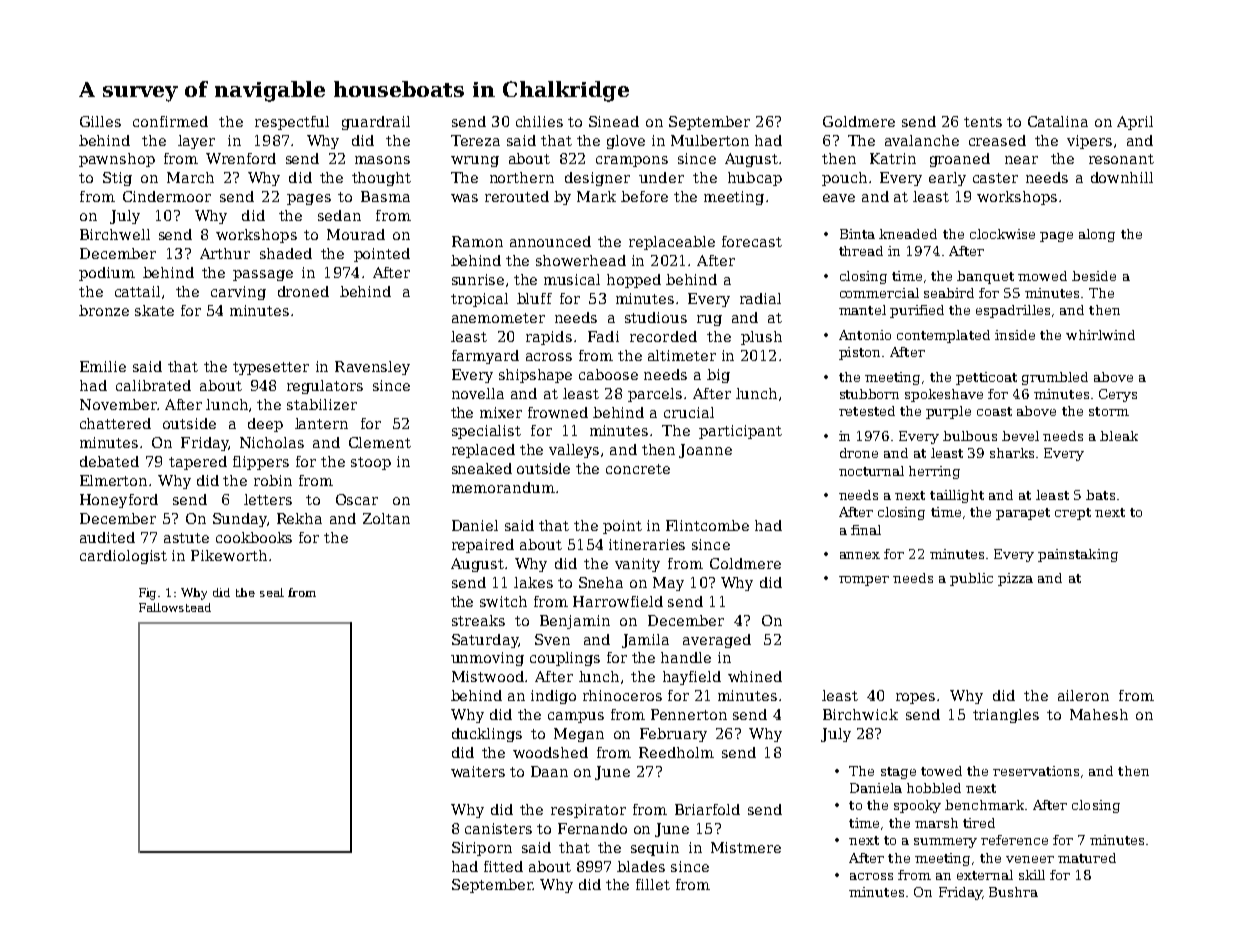  Describe the element at coordinates (668, 584) in the image. I see `May` at that location.
